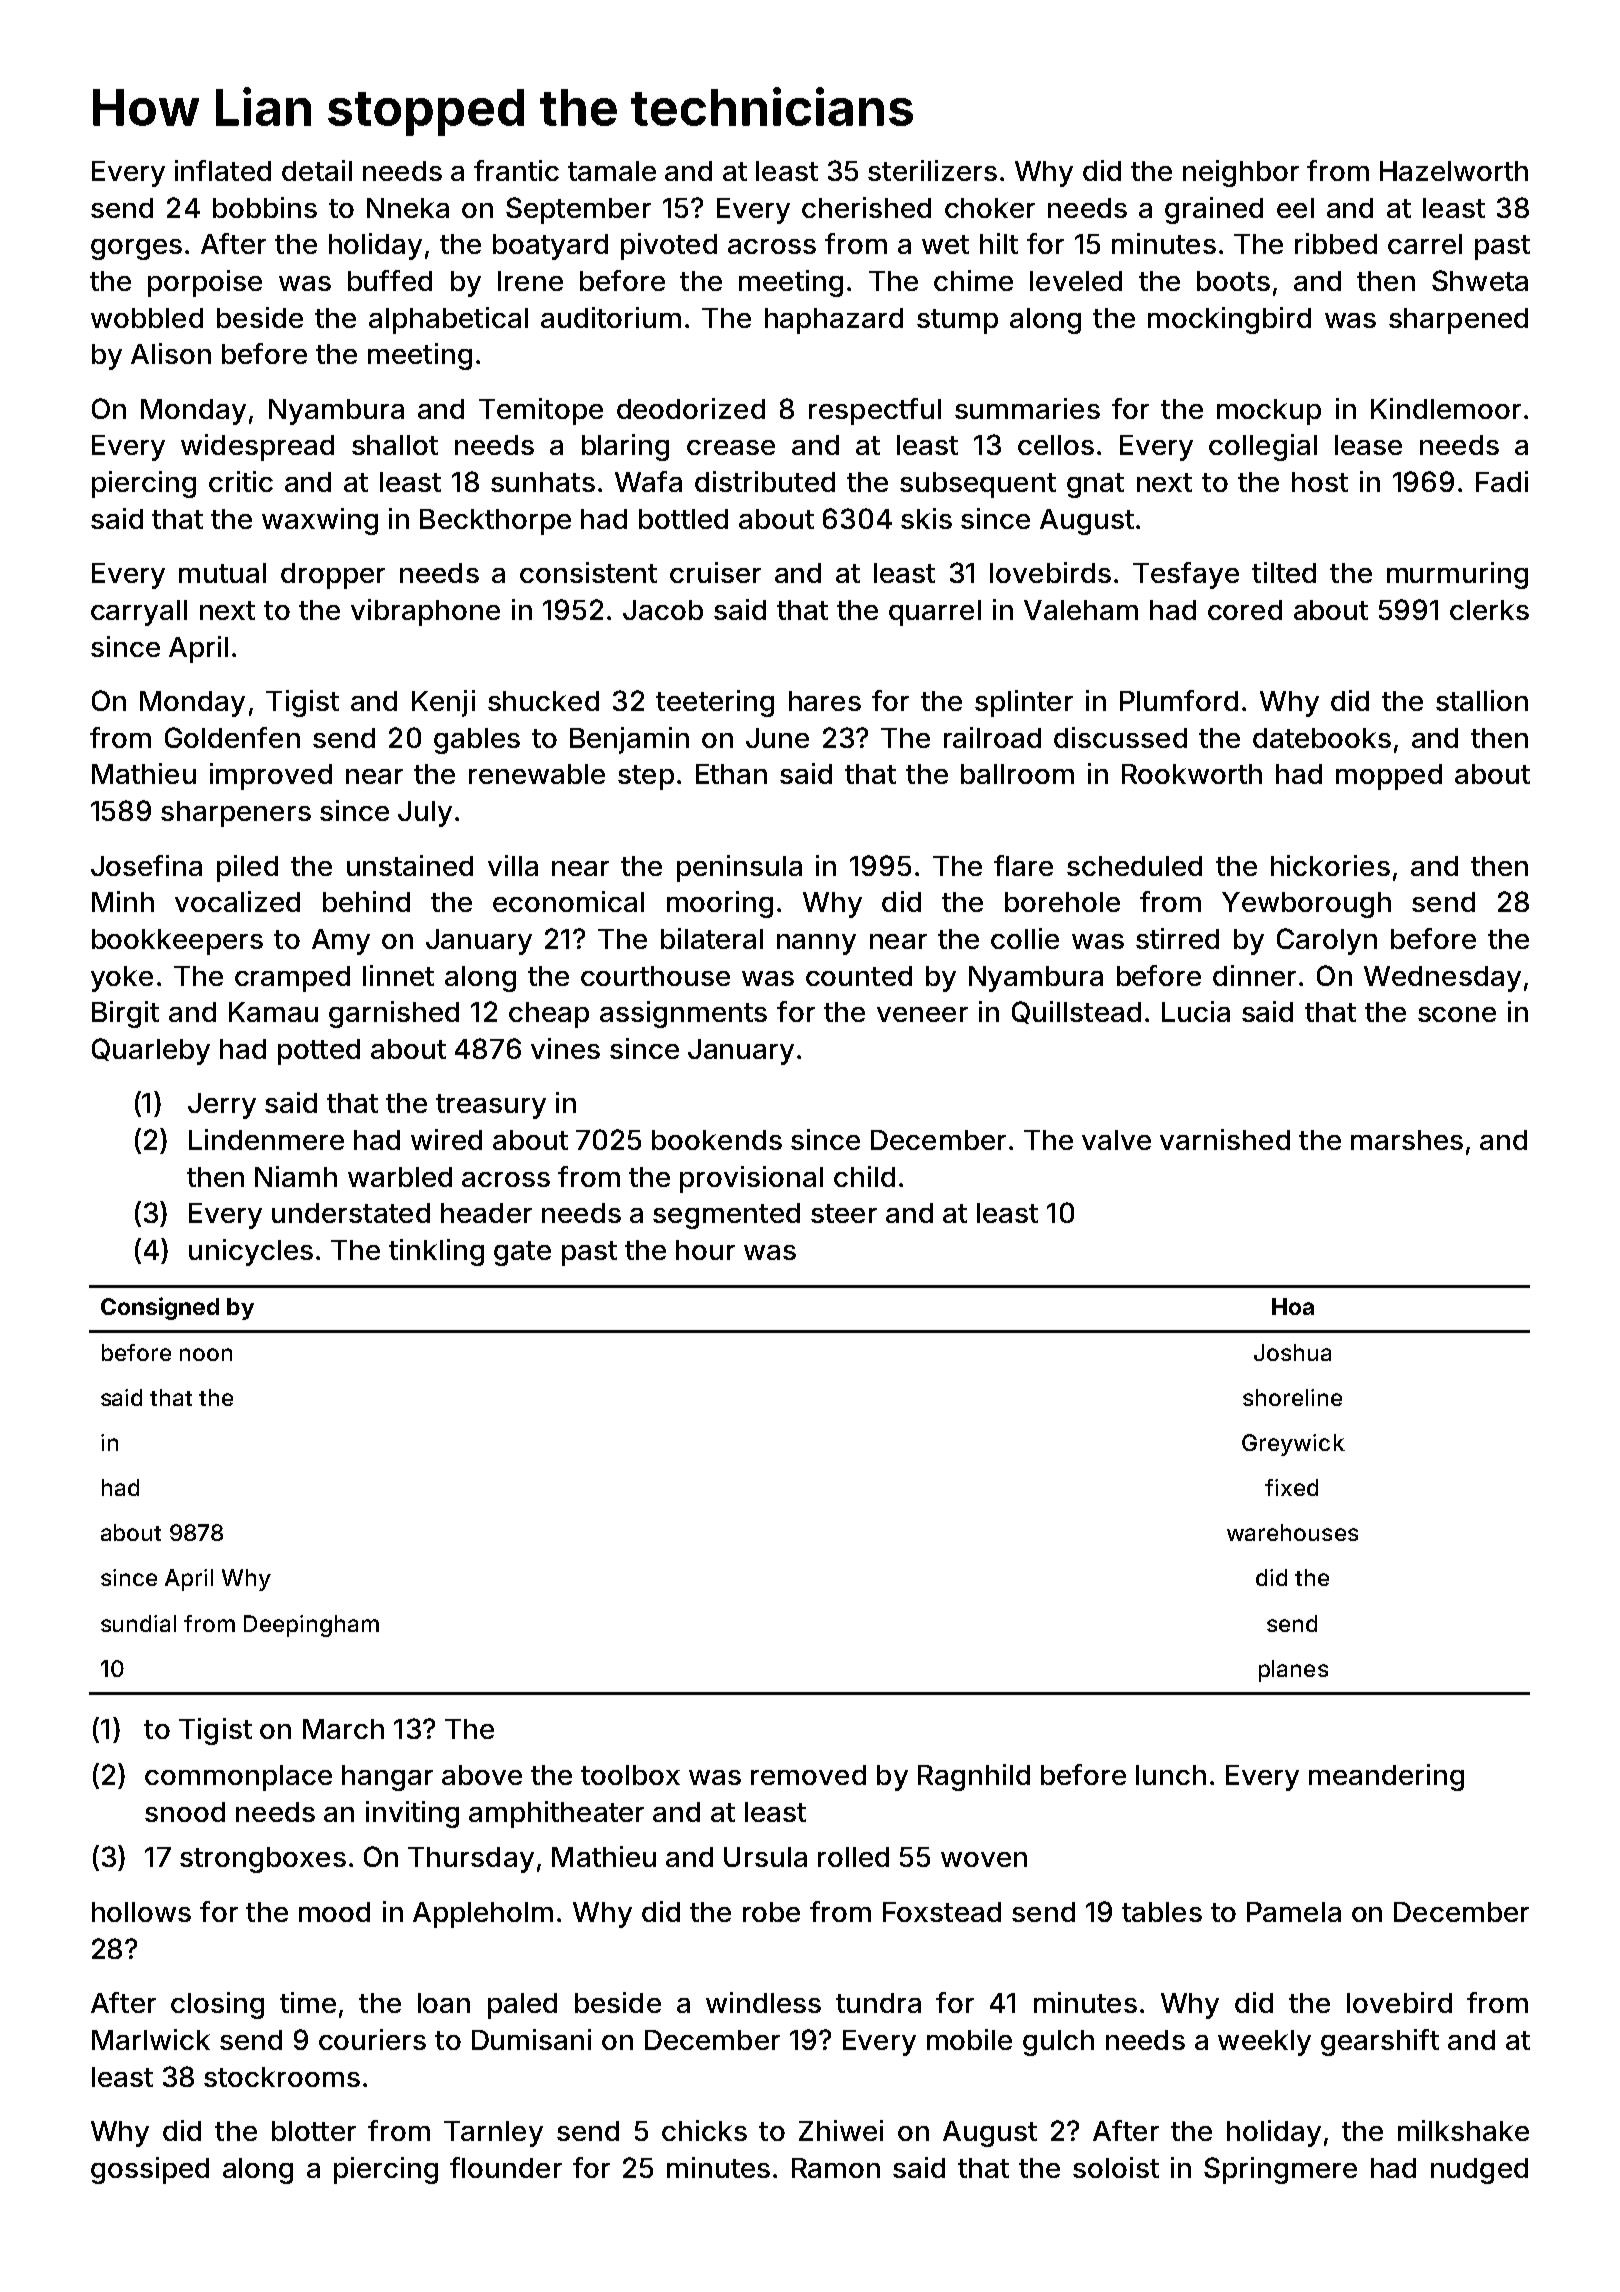 The height and width of the screenshot is (2292, 1620). I want to click on meandering, so click(1386, 1777).
